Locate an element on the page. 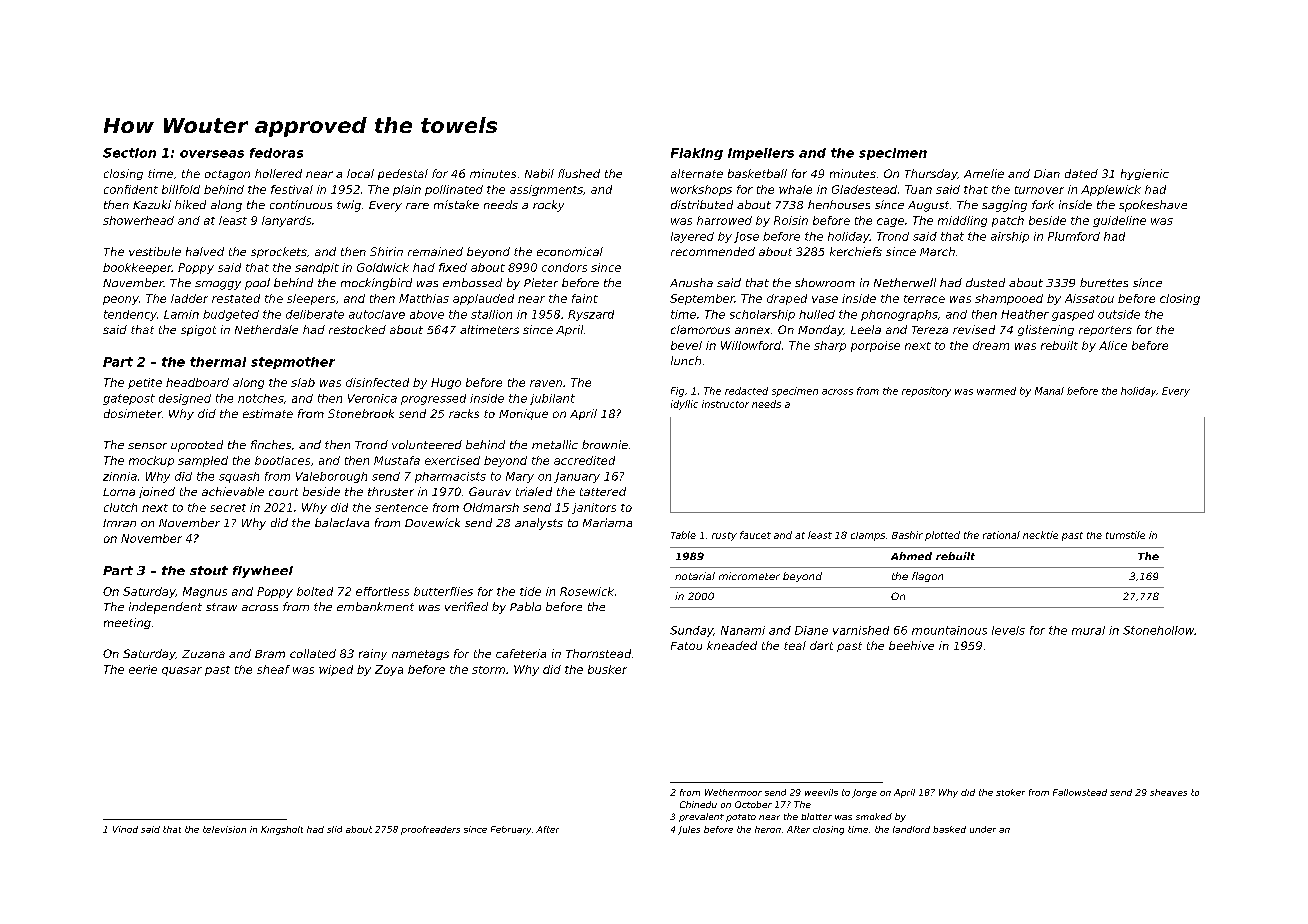 The width and height of the document is (1308, 924). dated is located at coordinates (1081, 173).
